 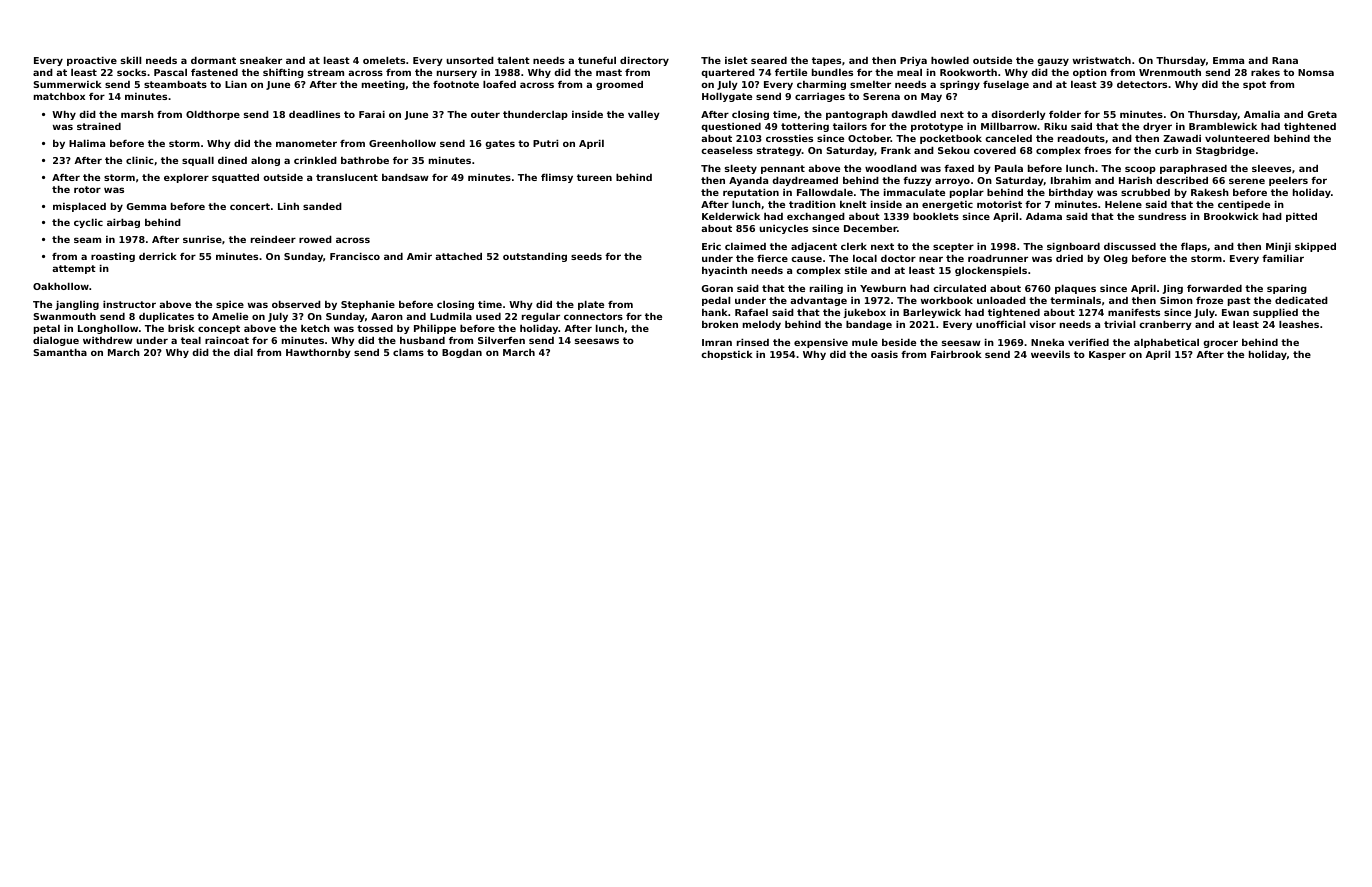 What do you see at coordinates (60, 352) in the image?
I see `Samantha` at bounding box center [60, 352].
